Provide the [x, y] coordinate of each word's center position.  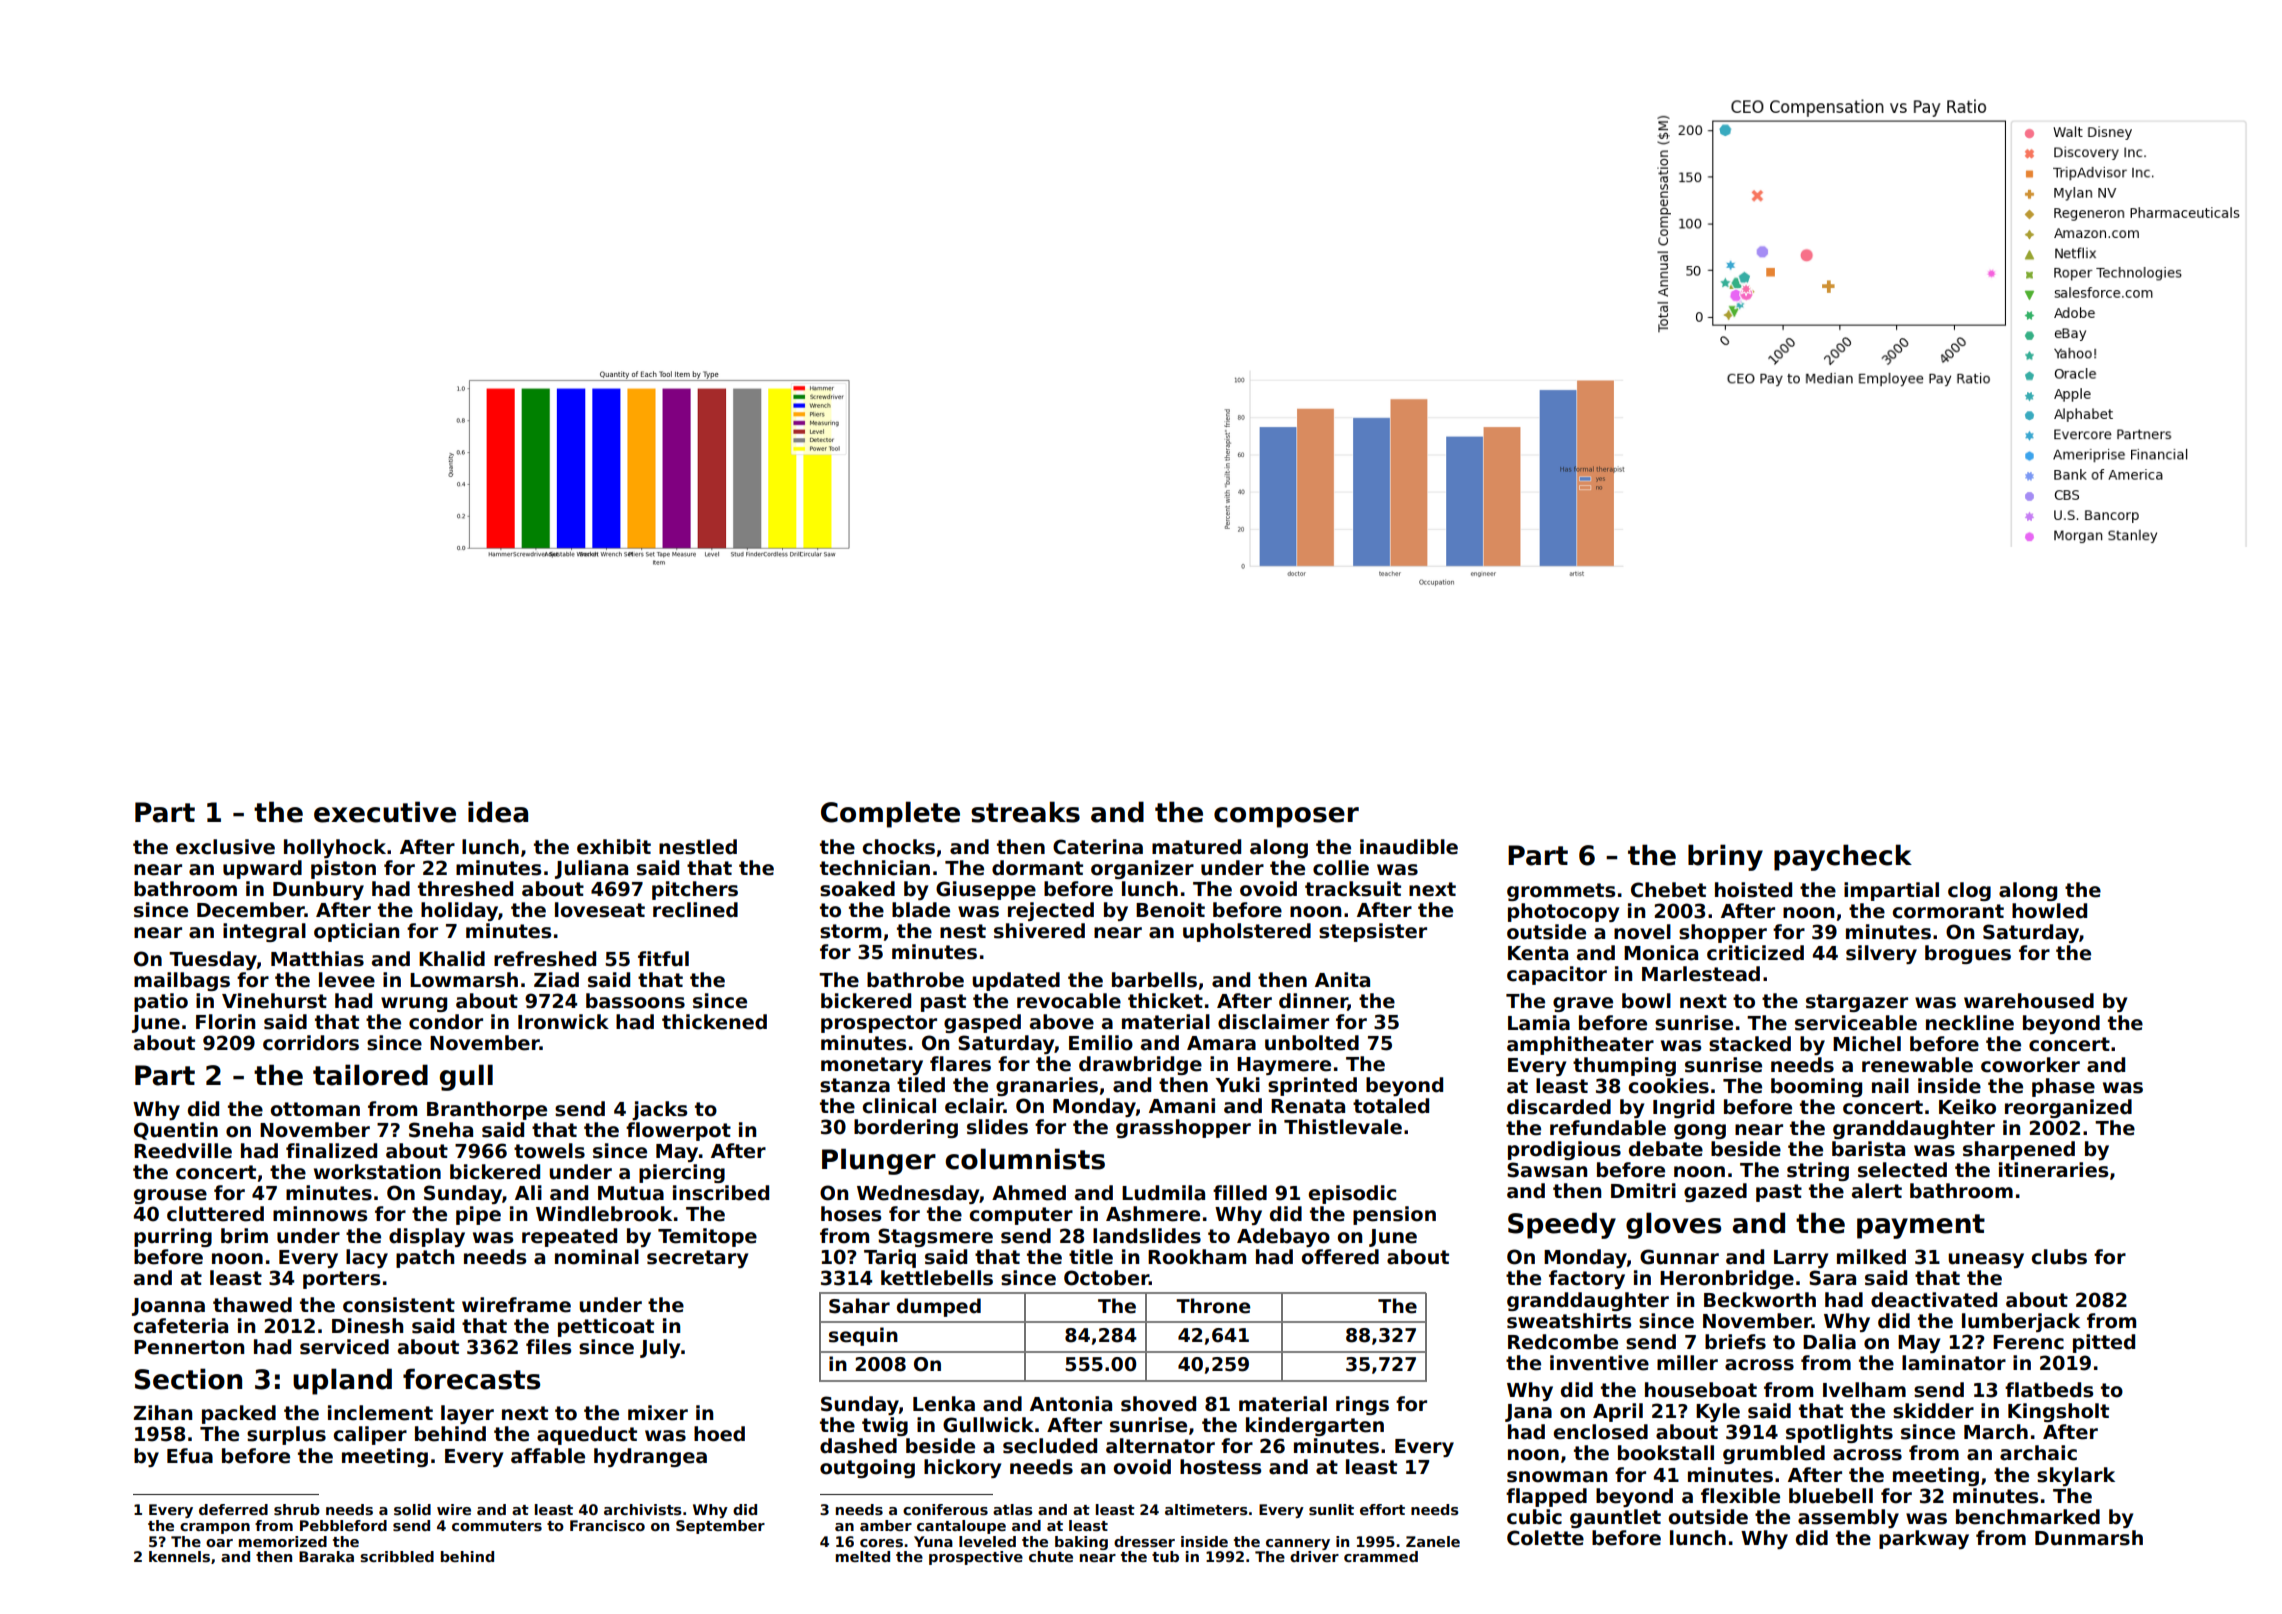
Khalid [452, 959]
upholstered [1247, 932]
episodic [1352, 1194]
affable [548, 1456]
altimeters [1206, 1509]
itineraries [2053, 1170]
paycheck [1843, 857]
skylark [2076, 1476]
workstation [377, 1172]
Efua [190, 1456]
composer [1286, 817]
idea [498, 812]
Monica [1661, 953]
